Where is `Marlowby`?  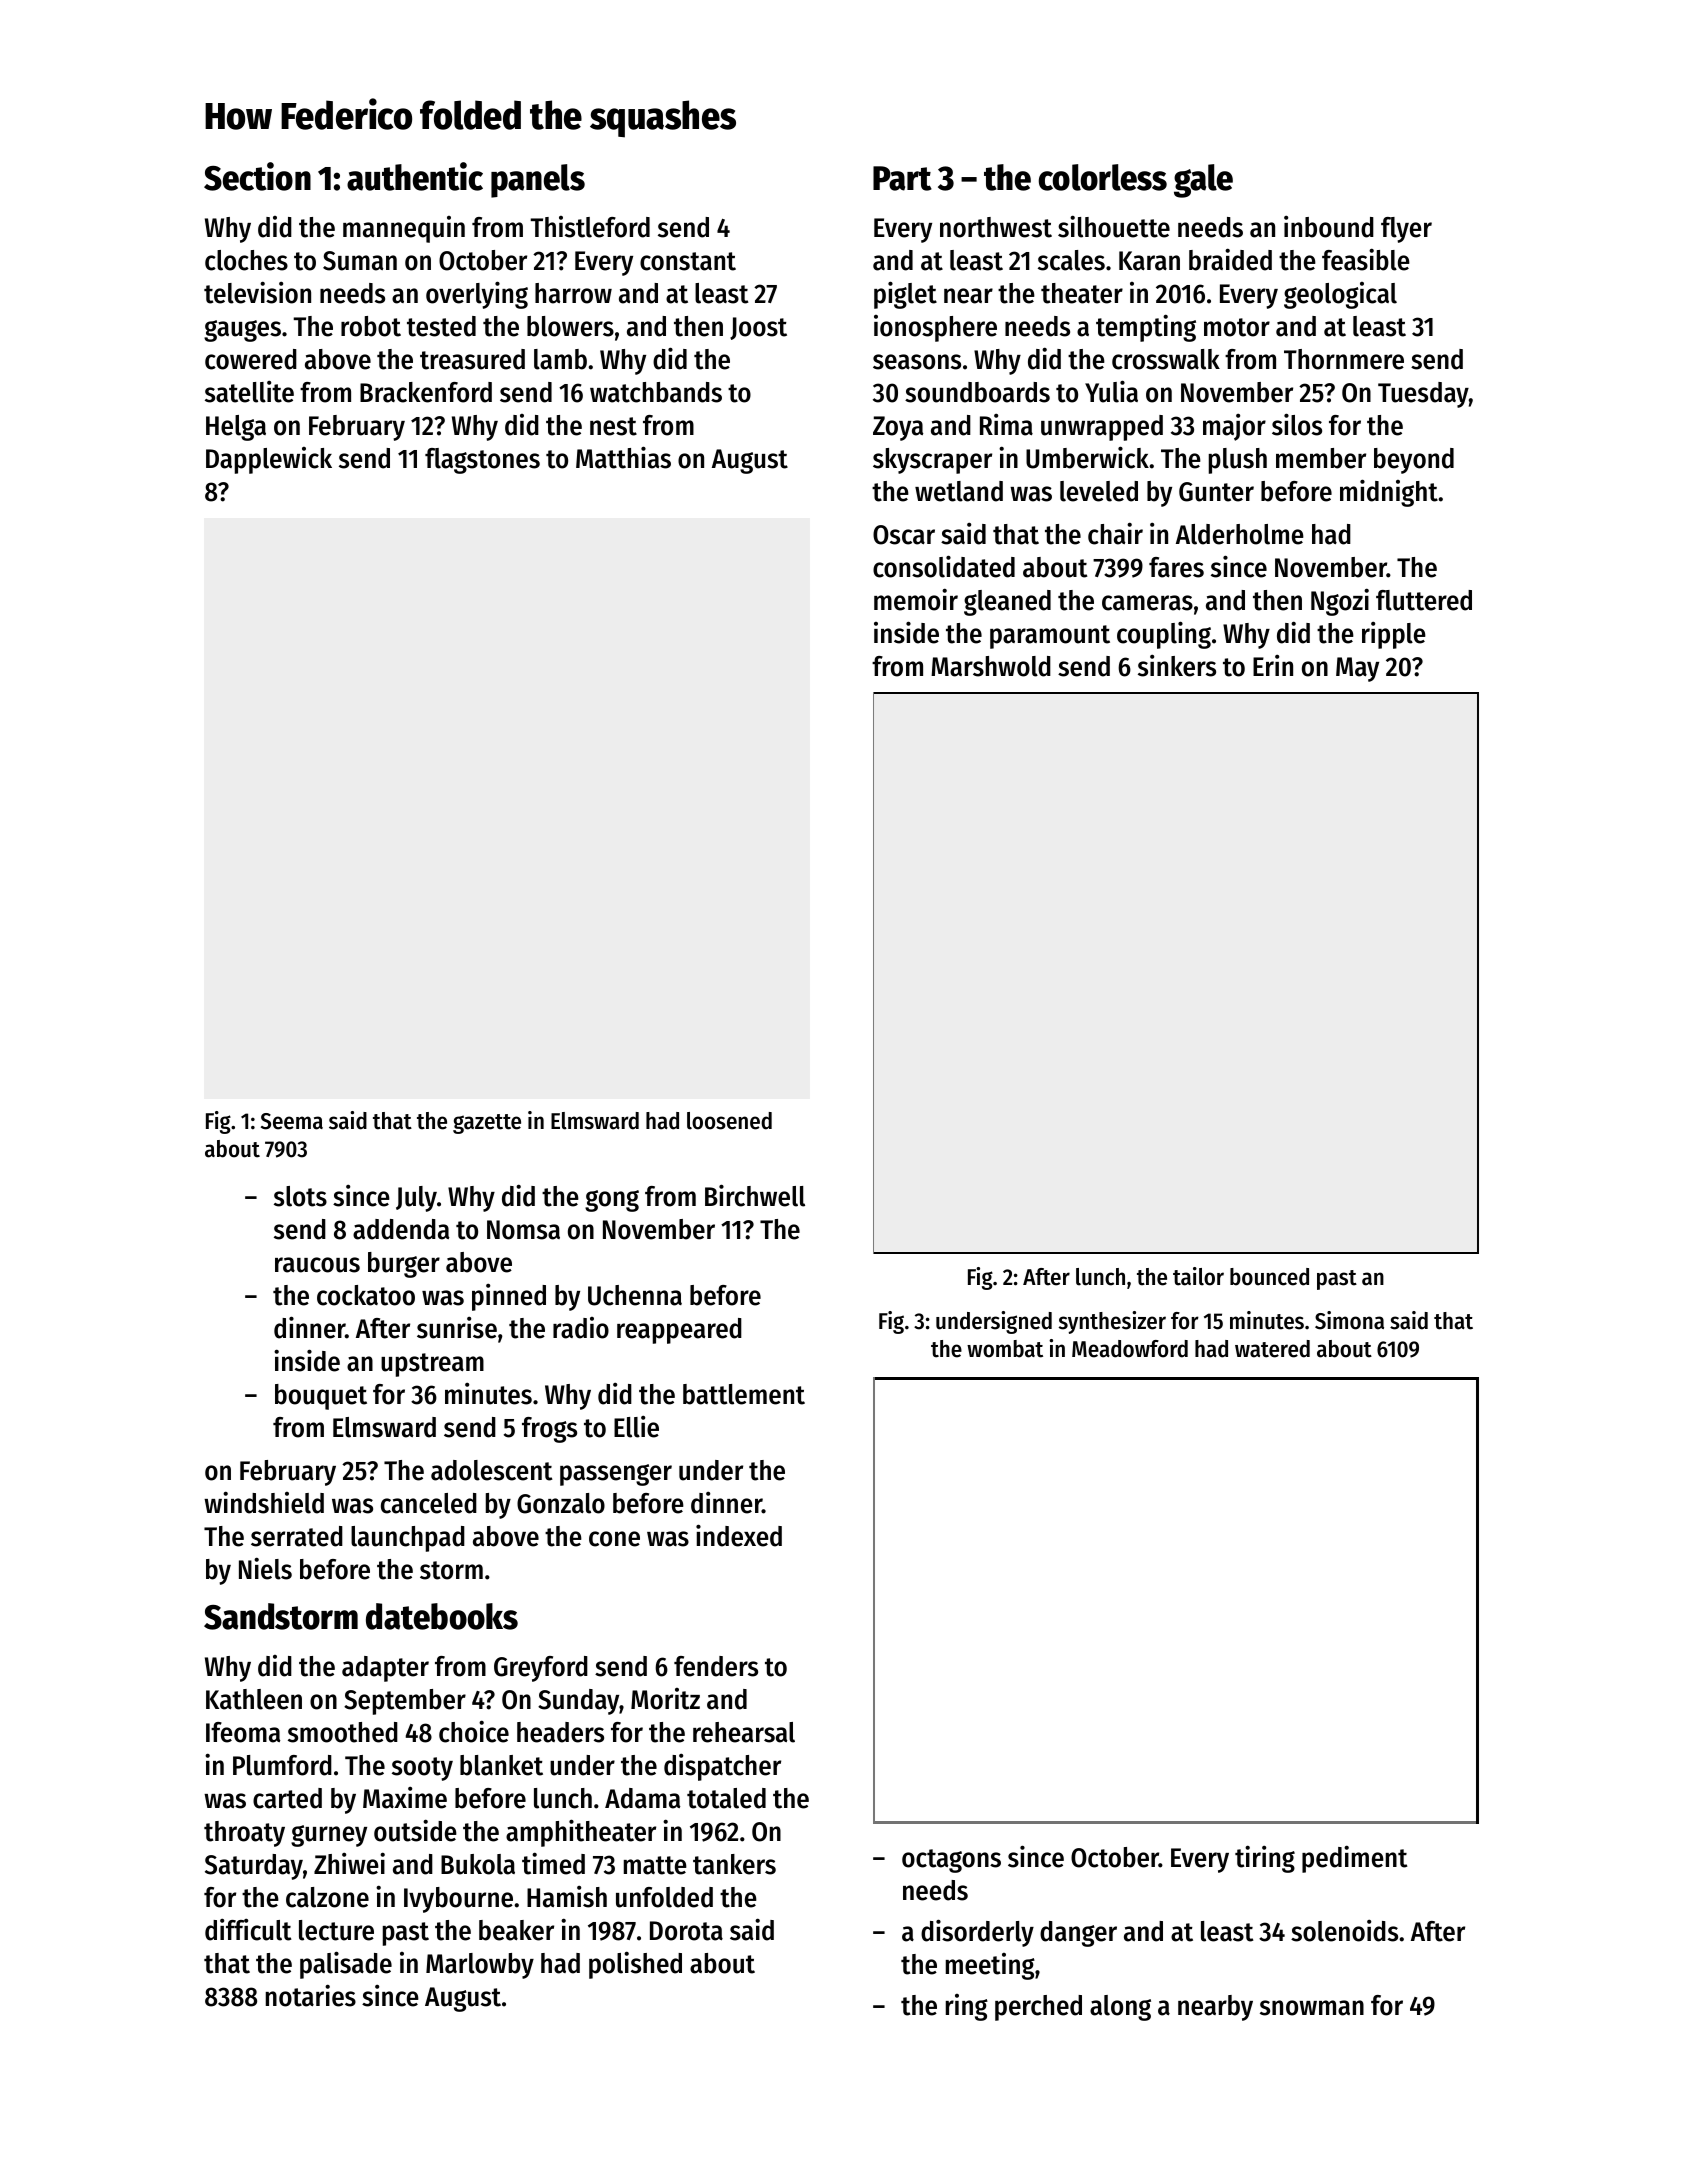 Marlowby is located at coordinates (480, 1966).
